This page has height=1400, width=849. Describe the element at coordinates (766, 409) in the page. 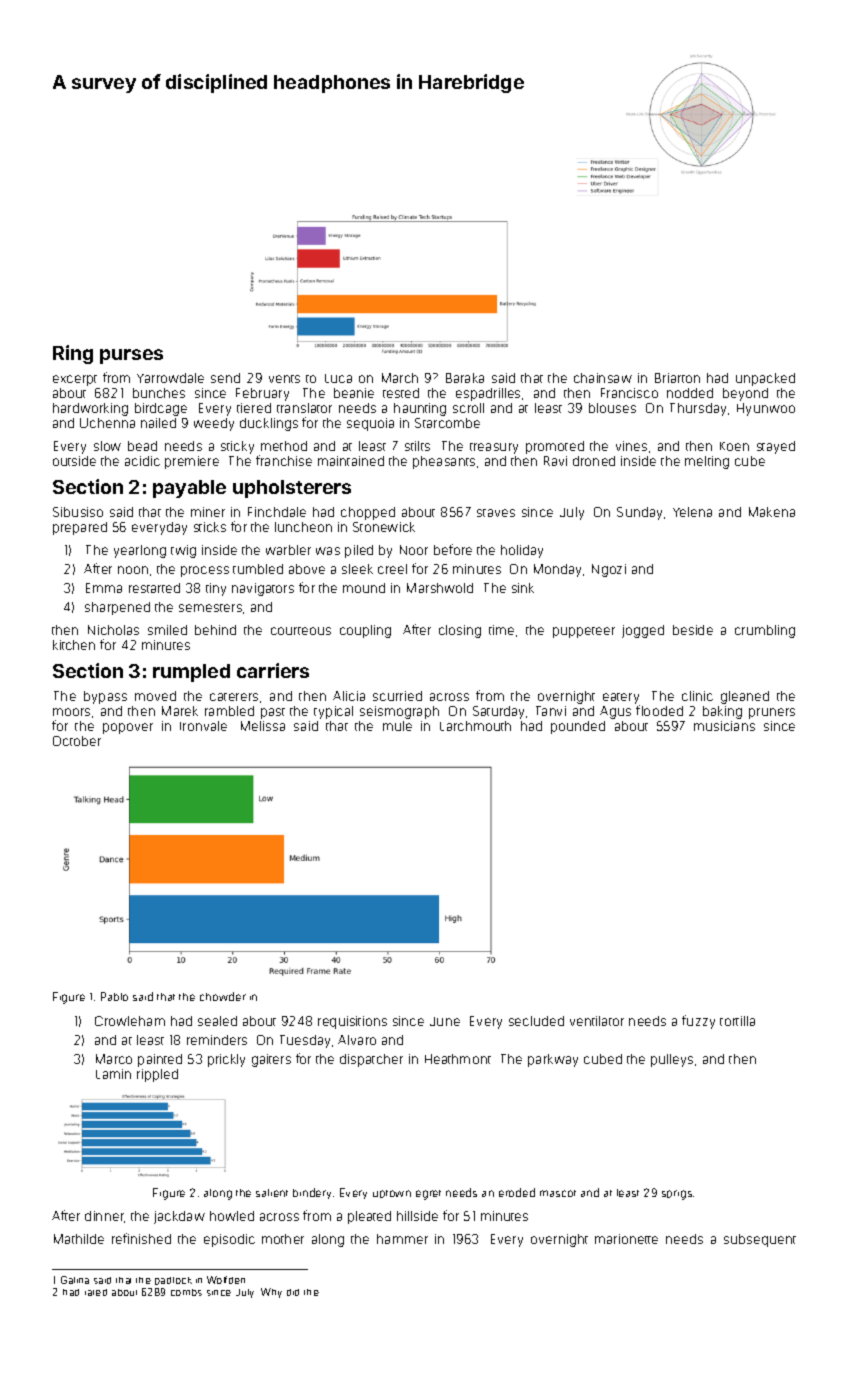

I see `Hyunwoo` at that location.
